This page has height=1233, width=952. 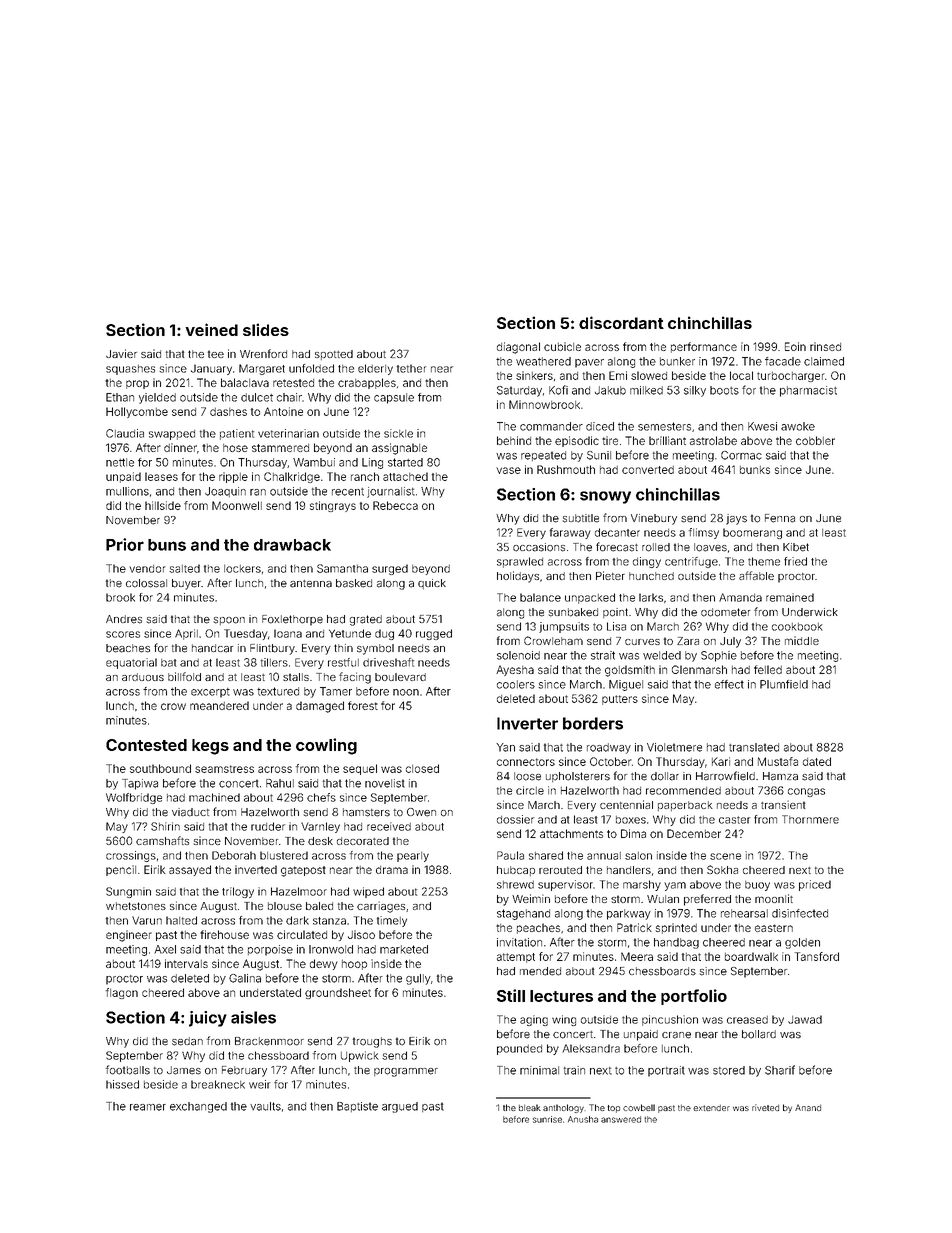 What do you see at coordinates (515, 885) in the page?
I see `shrewd` at bounding box center [515, 885].
